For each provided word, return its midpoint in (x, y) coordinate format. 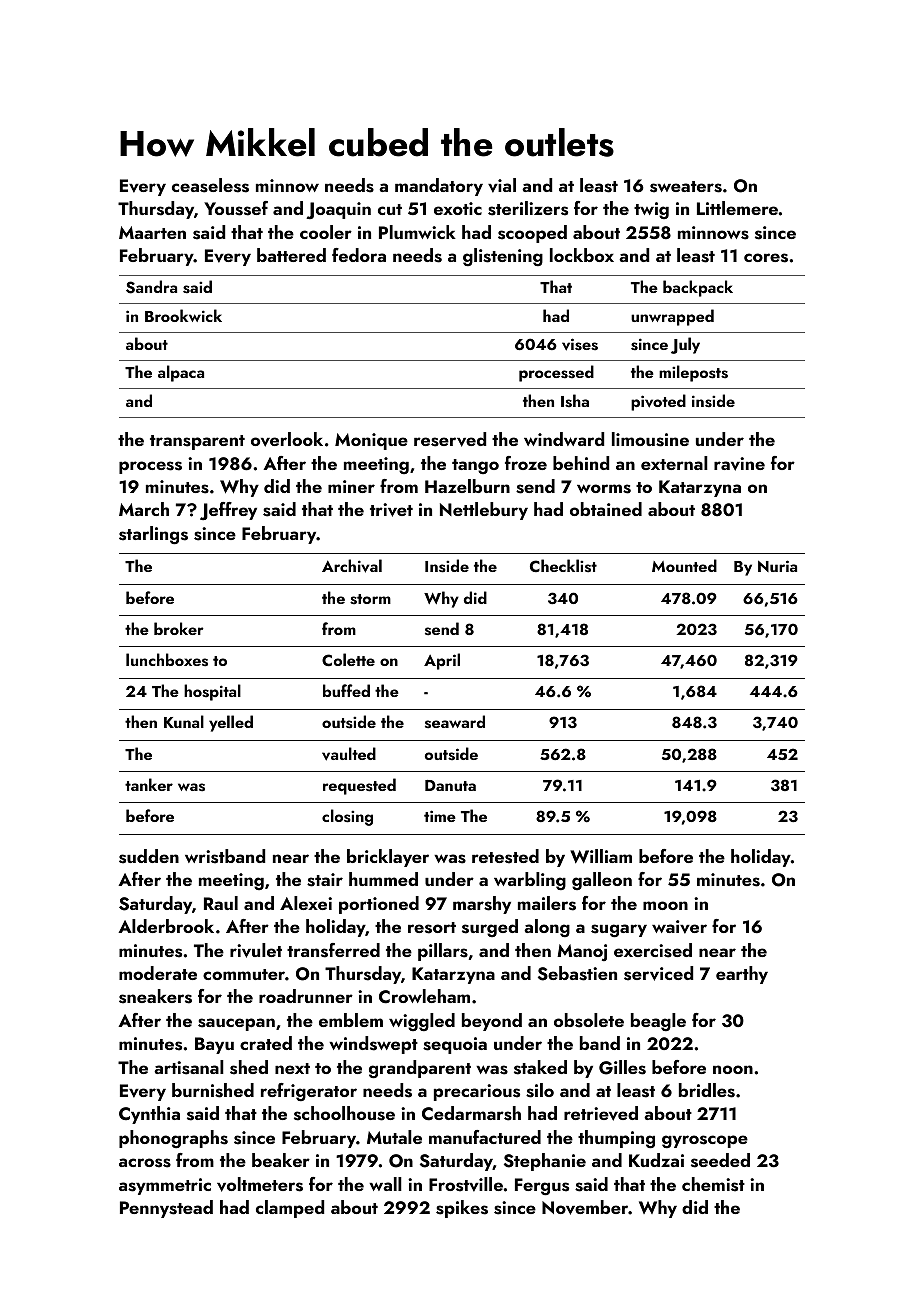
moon (665, 905)
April (442, 661)
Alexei (306, 903)
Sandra (151, 287)
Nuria (777, 566)
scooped (532, 234)
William (601, 856)
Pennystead (166, 1209)
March (144, 509)
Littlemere (737, 208)
